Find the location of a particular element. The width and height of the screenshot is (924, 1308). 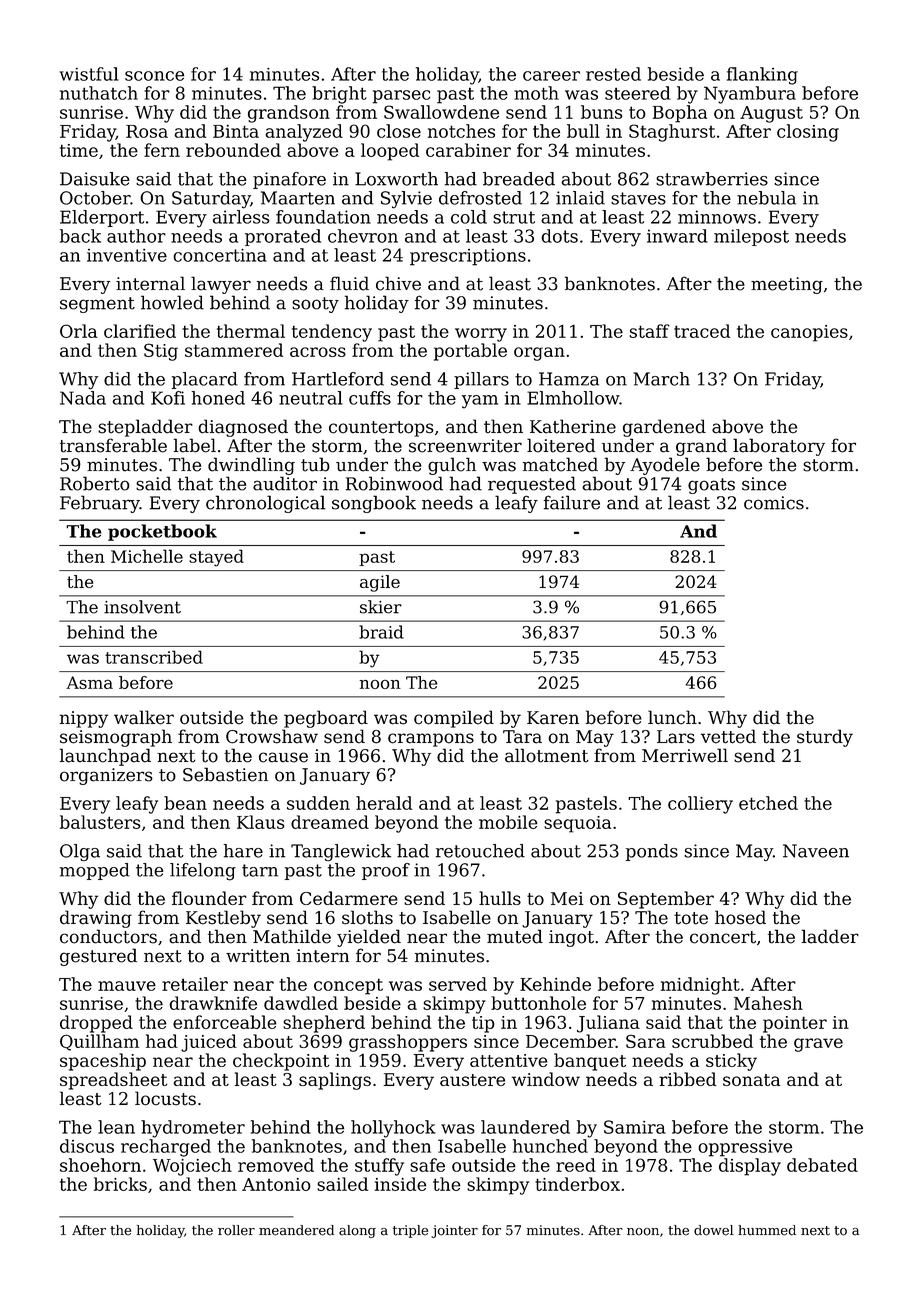

vetted is located at coordinates (728, 736).
